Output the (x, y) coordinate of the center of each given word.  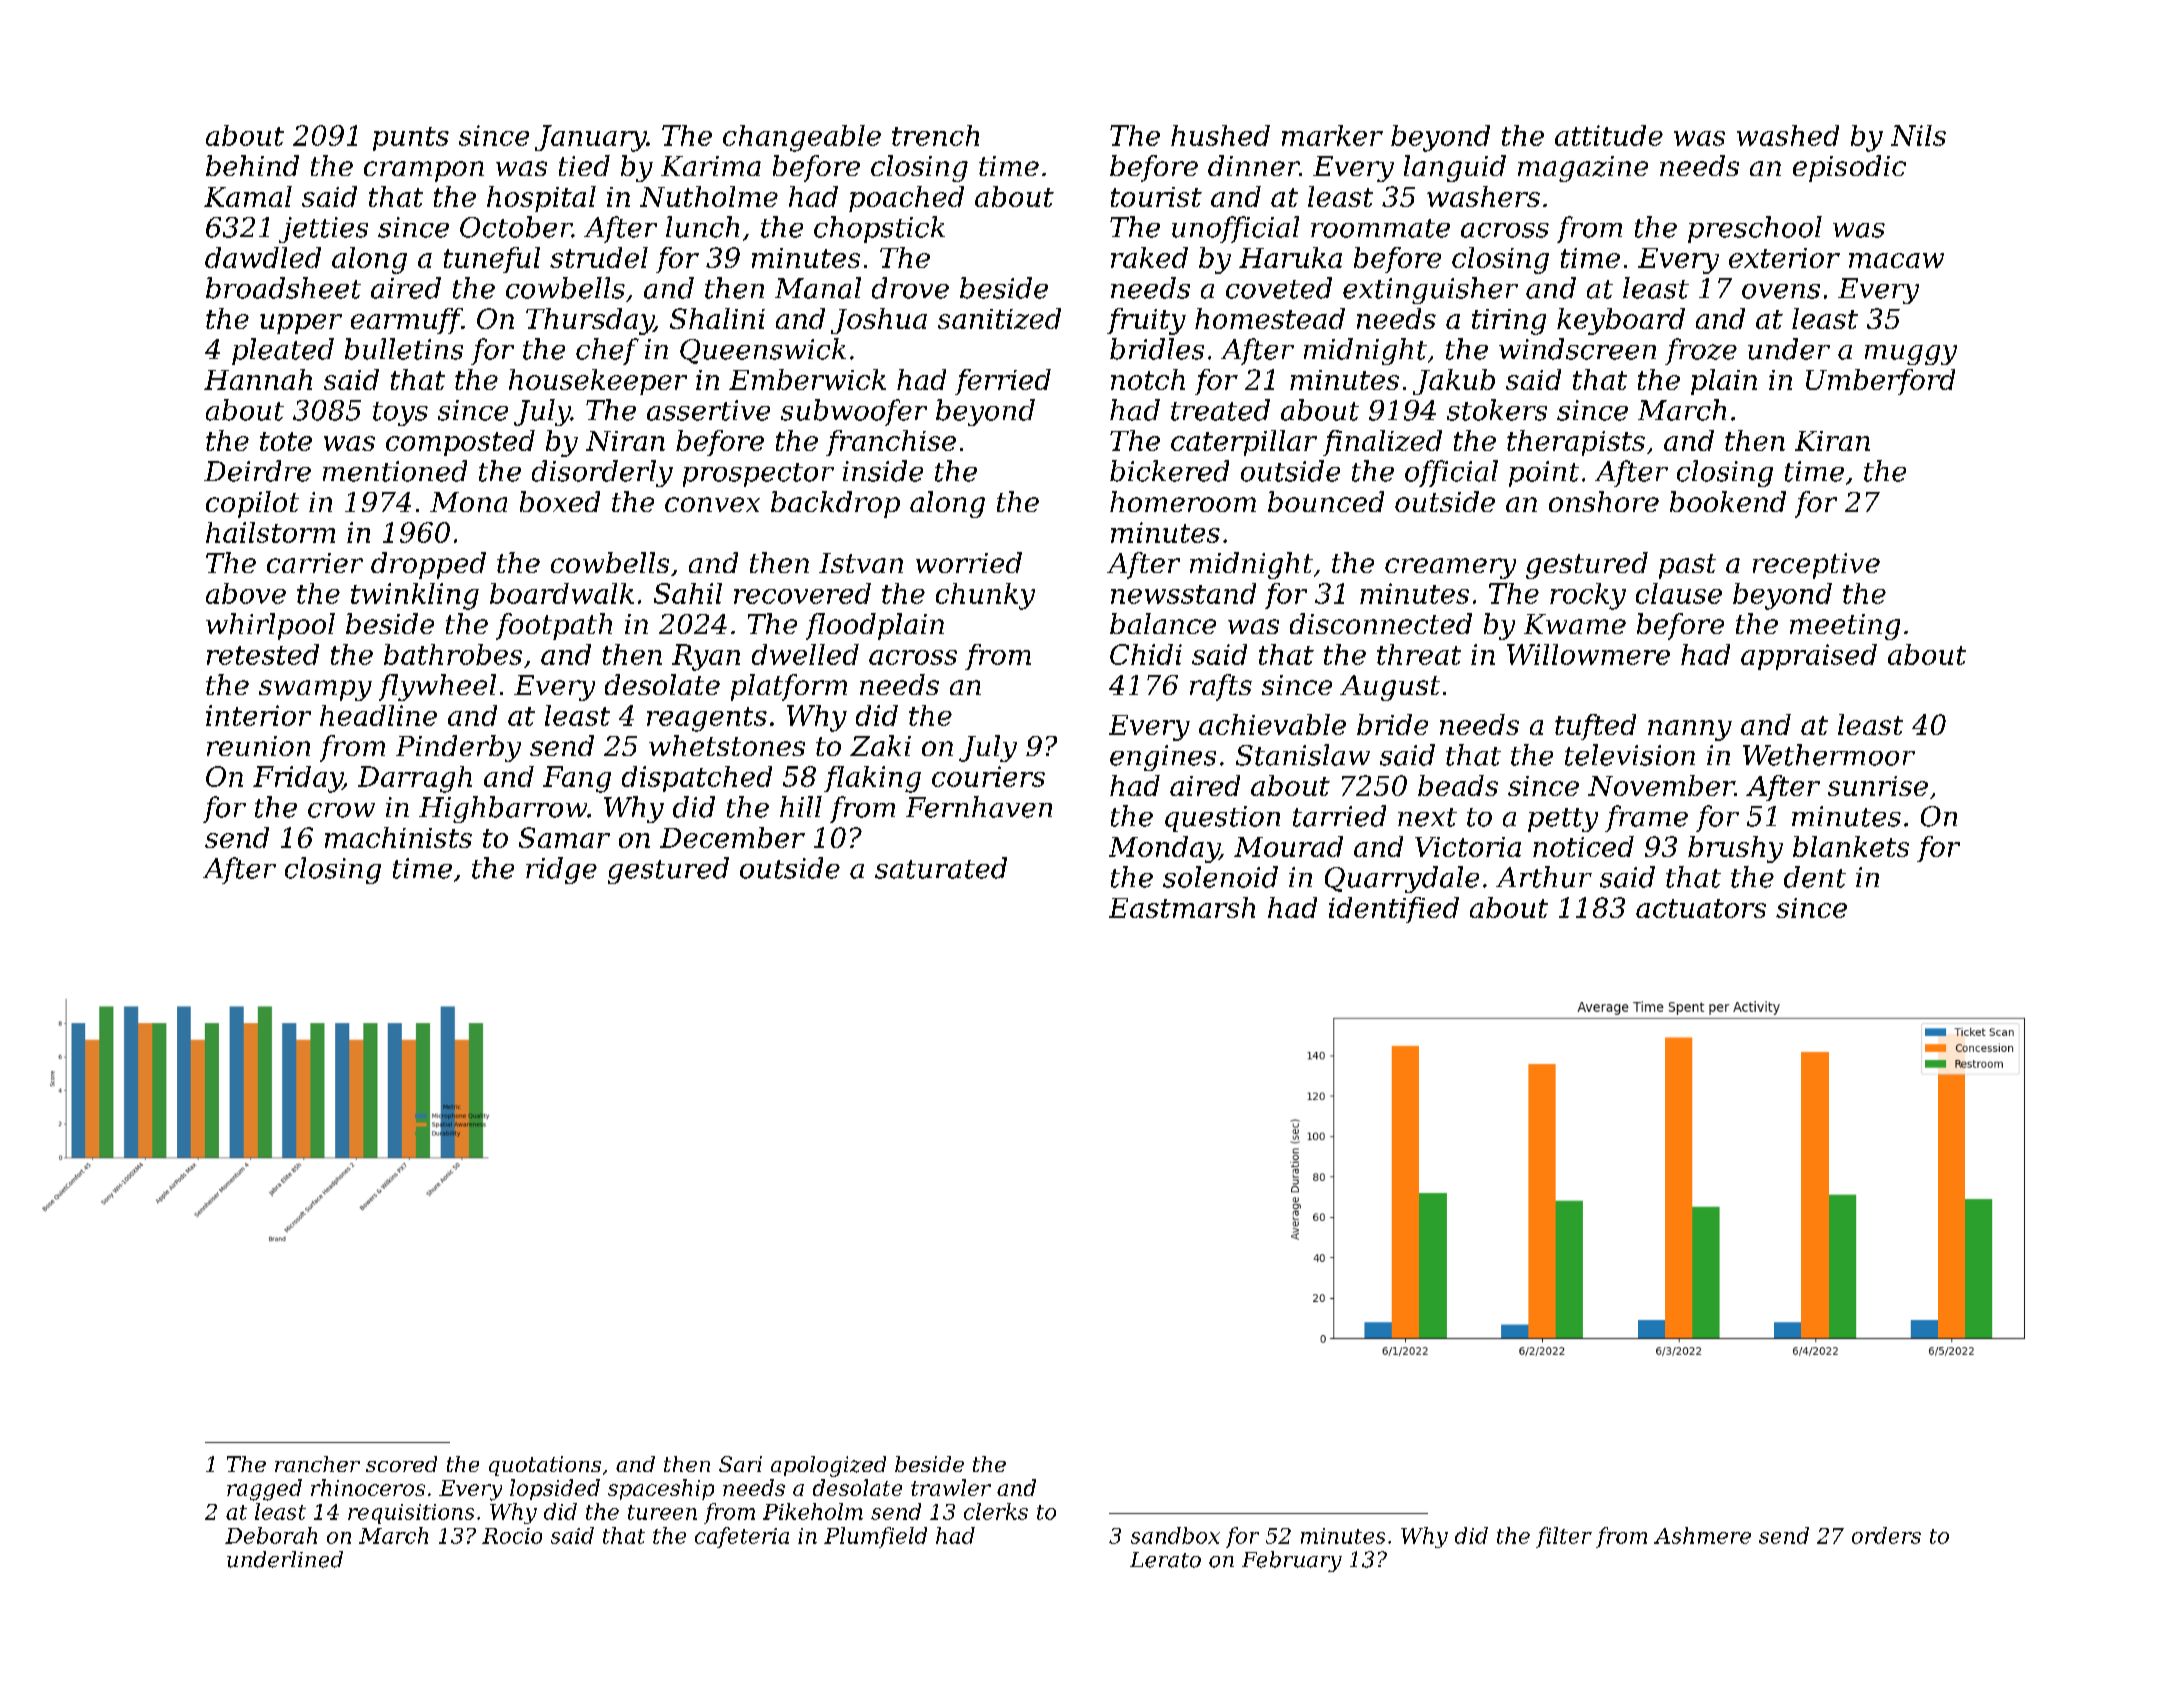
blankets (1851, 846)
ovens (1781, 291)
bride (1392, 724)
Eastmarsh (1182, 907)
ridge (561, 870)
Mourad (1288, 846)
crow (341, 810)
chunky (985, 596)
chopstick (879, 229)
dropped (428, 565)
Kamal (248, 196)
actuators (1701, 908)
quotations (545, 1466)
